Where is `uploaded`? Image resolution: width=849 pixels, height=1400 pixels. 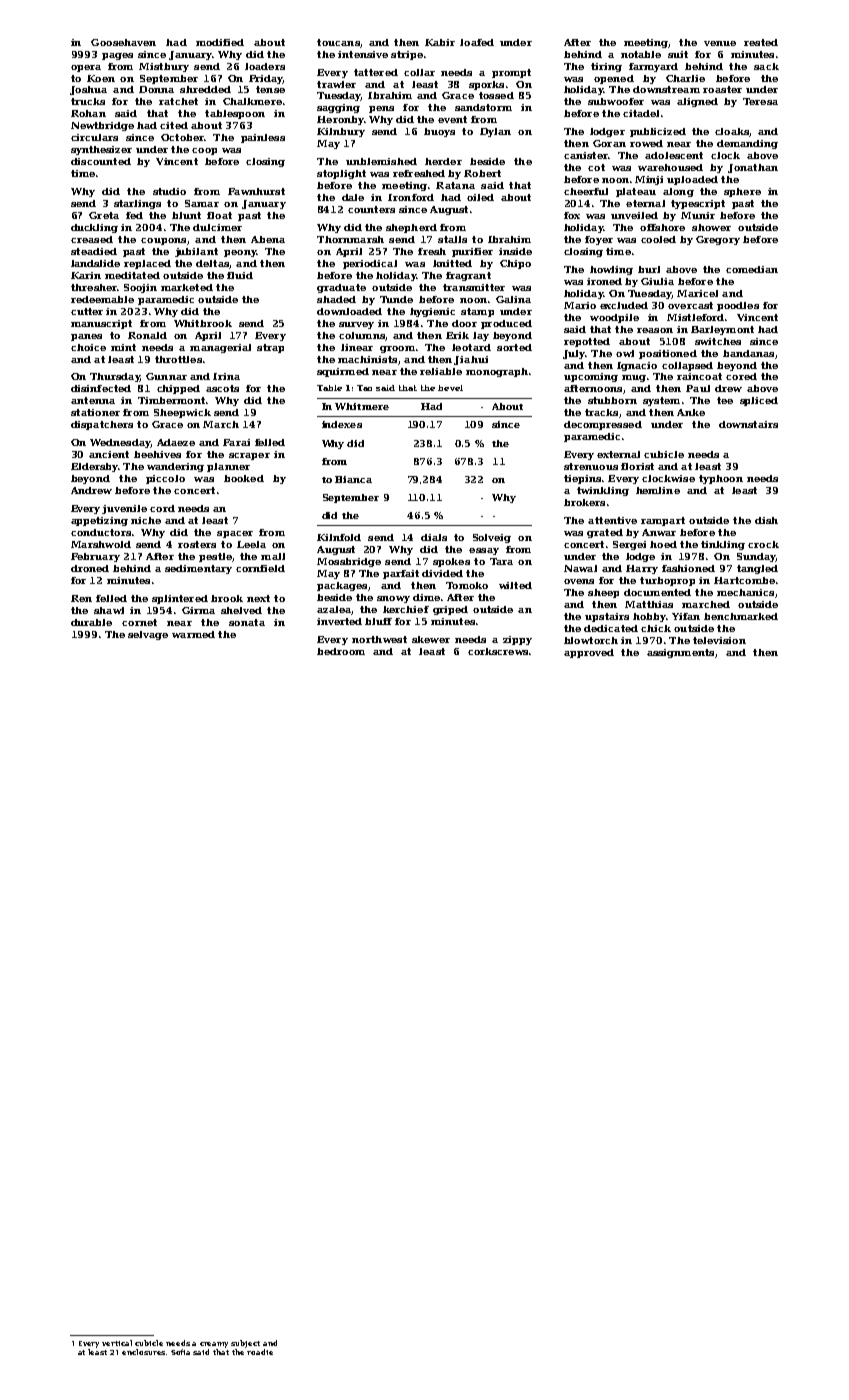 uploaded is located at coordinates (692, 180).
